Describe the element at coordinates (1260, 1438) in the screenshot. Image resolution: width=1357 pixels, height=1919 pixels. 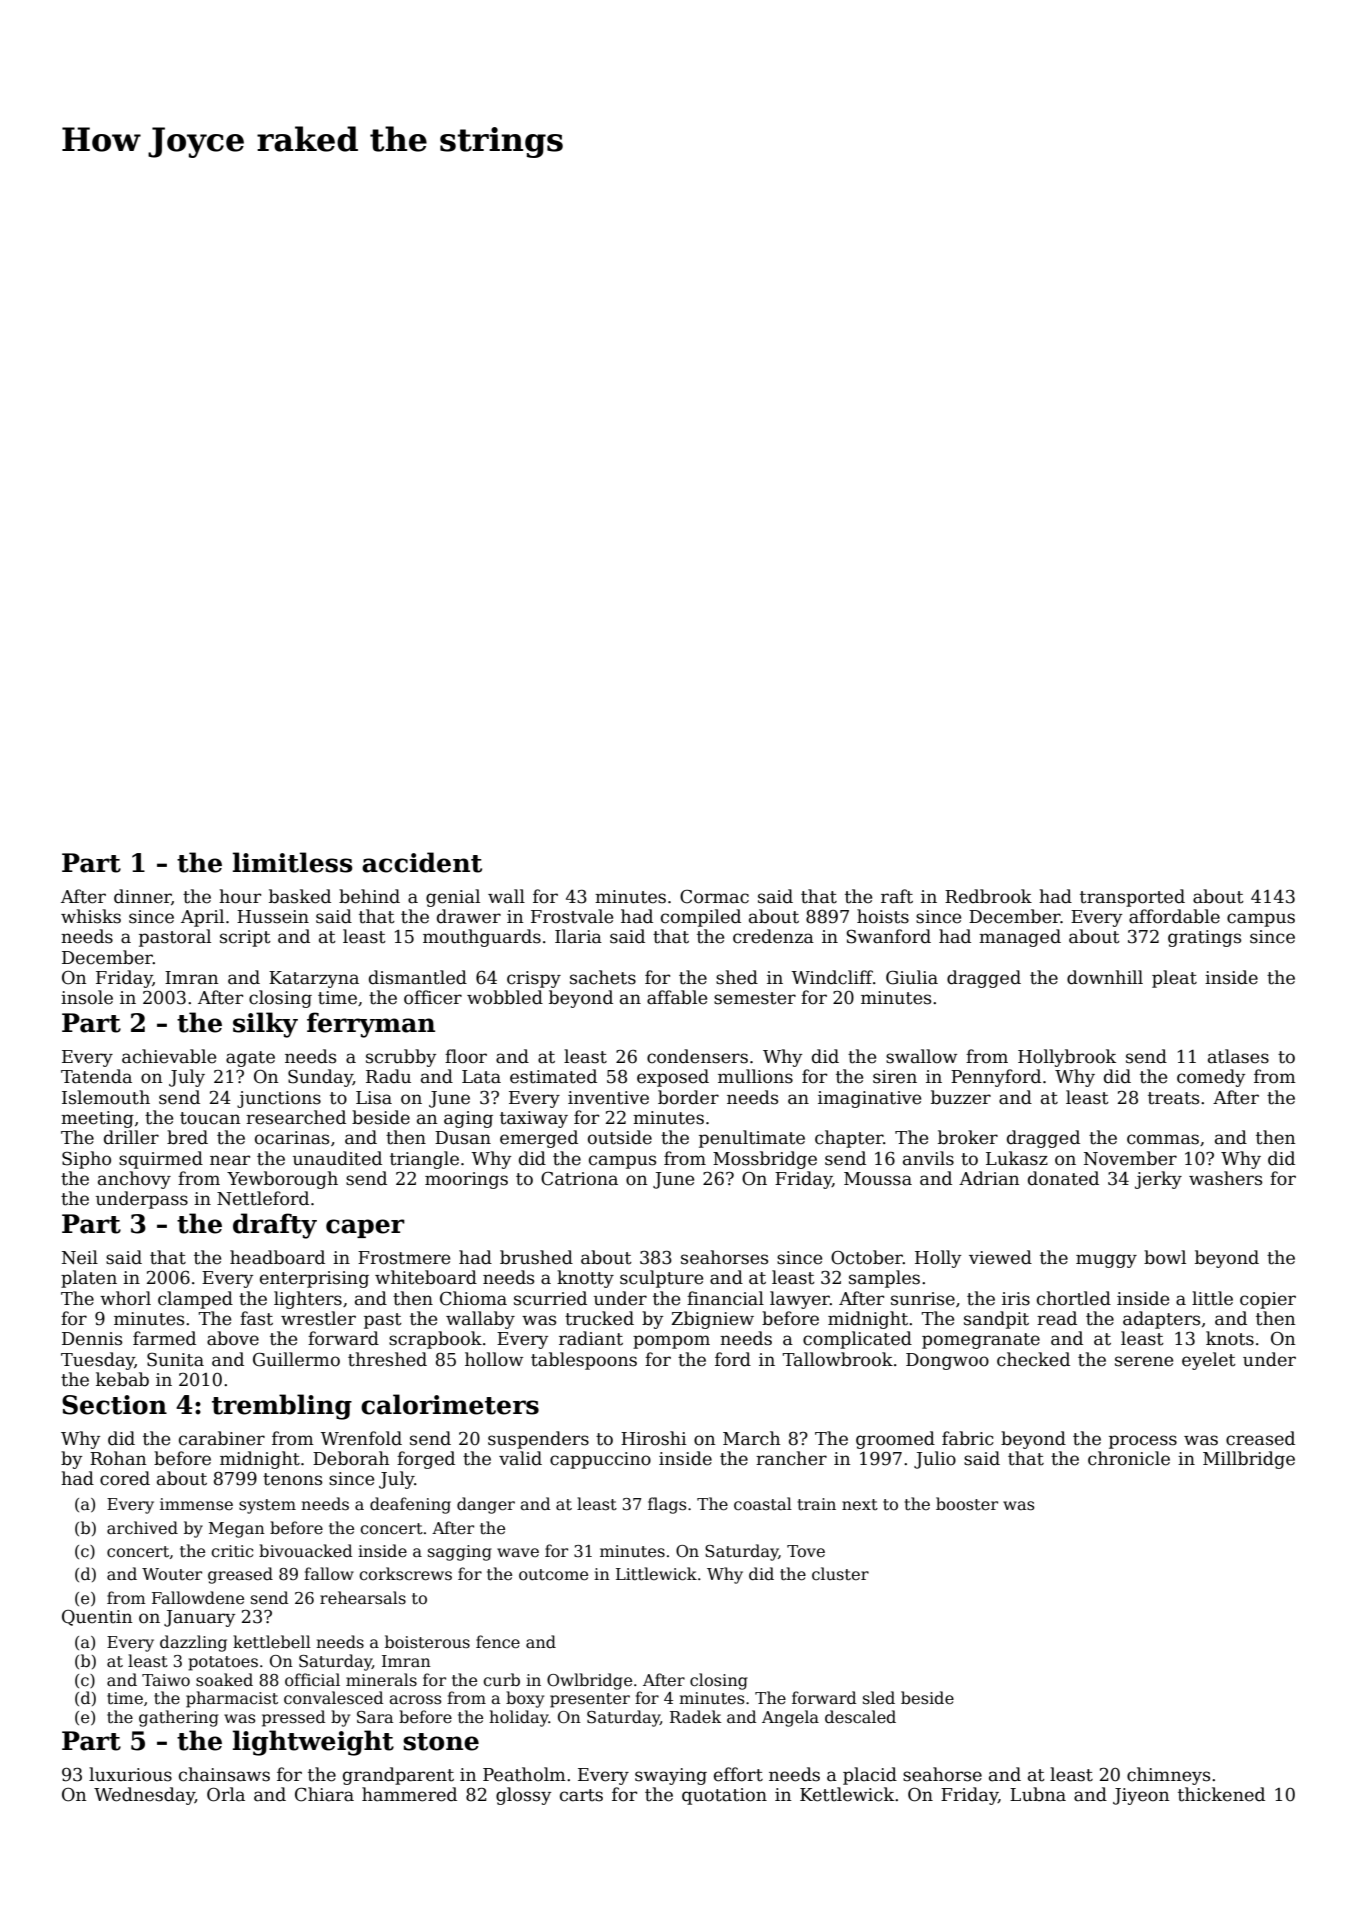
I see `creased` at that location.
